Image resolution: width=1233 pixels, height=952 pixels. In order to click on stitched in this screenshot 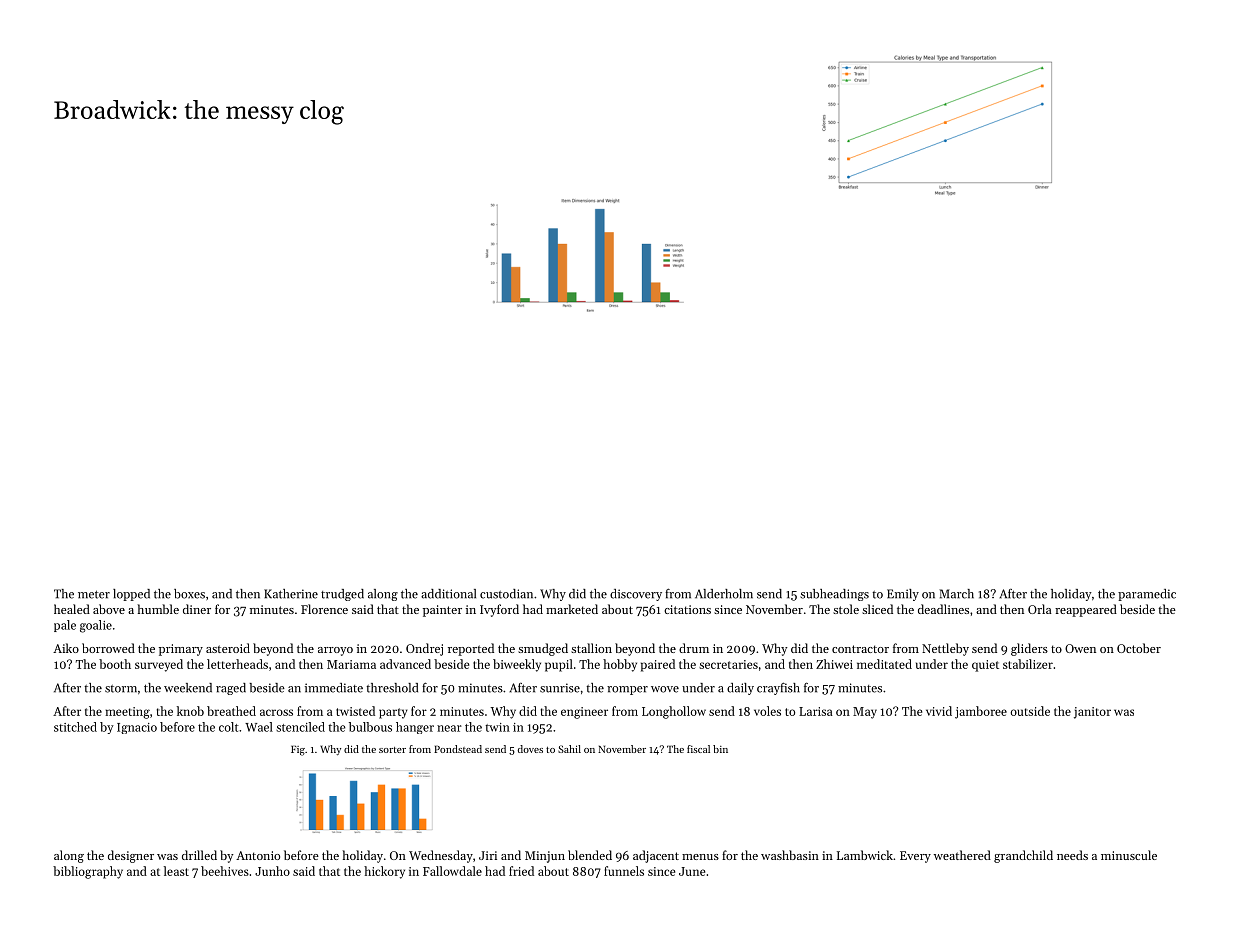, I will do `click(75, 727)`.
